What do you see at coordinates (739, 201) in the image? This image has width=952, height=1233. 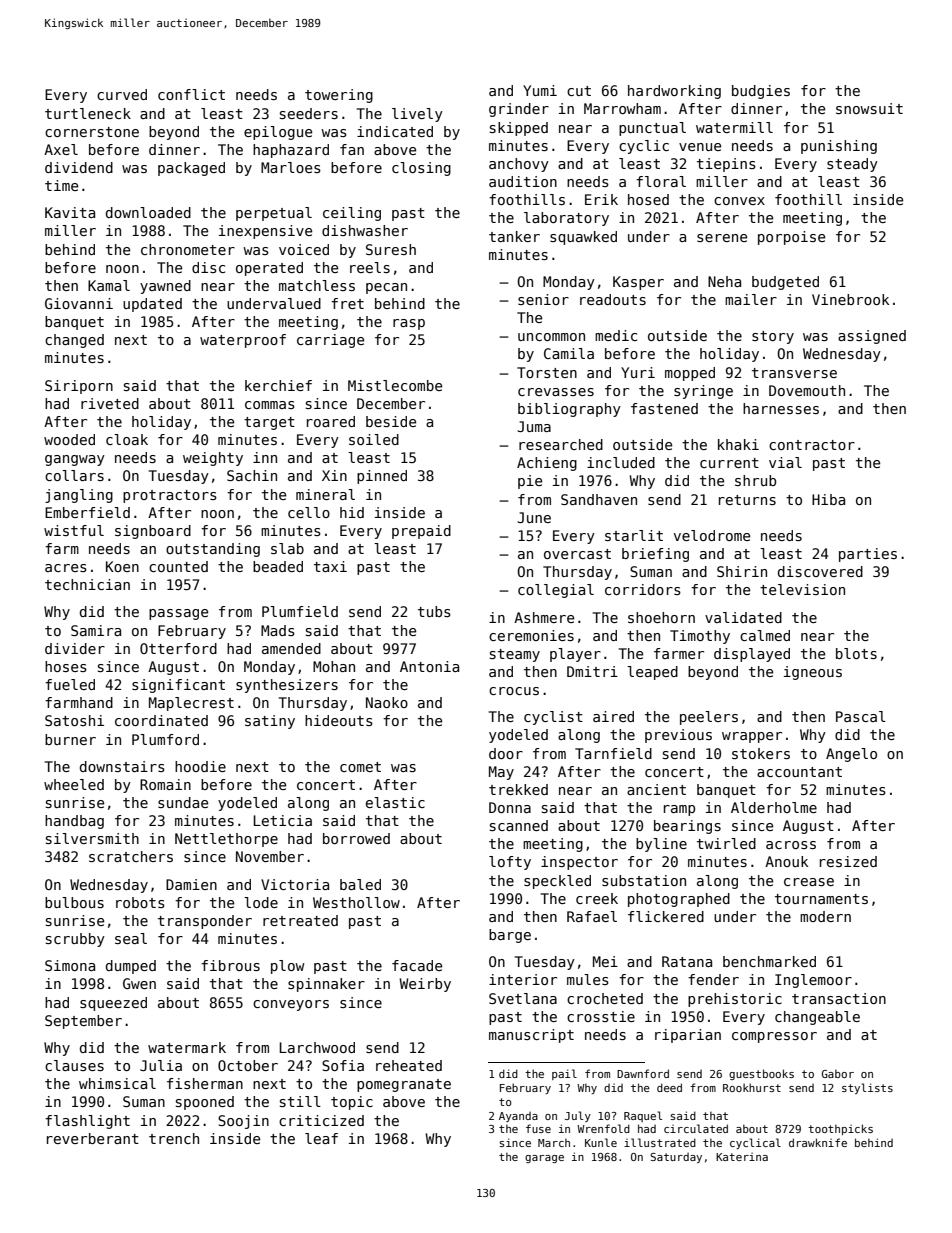 I see `convex` at bounding box center [739, 201].
